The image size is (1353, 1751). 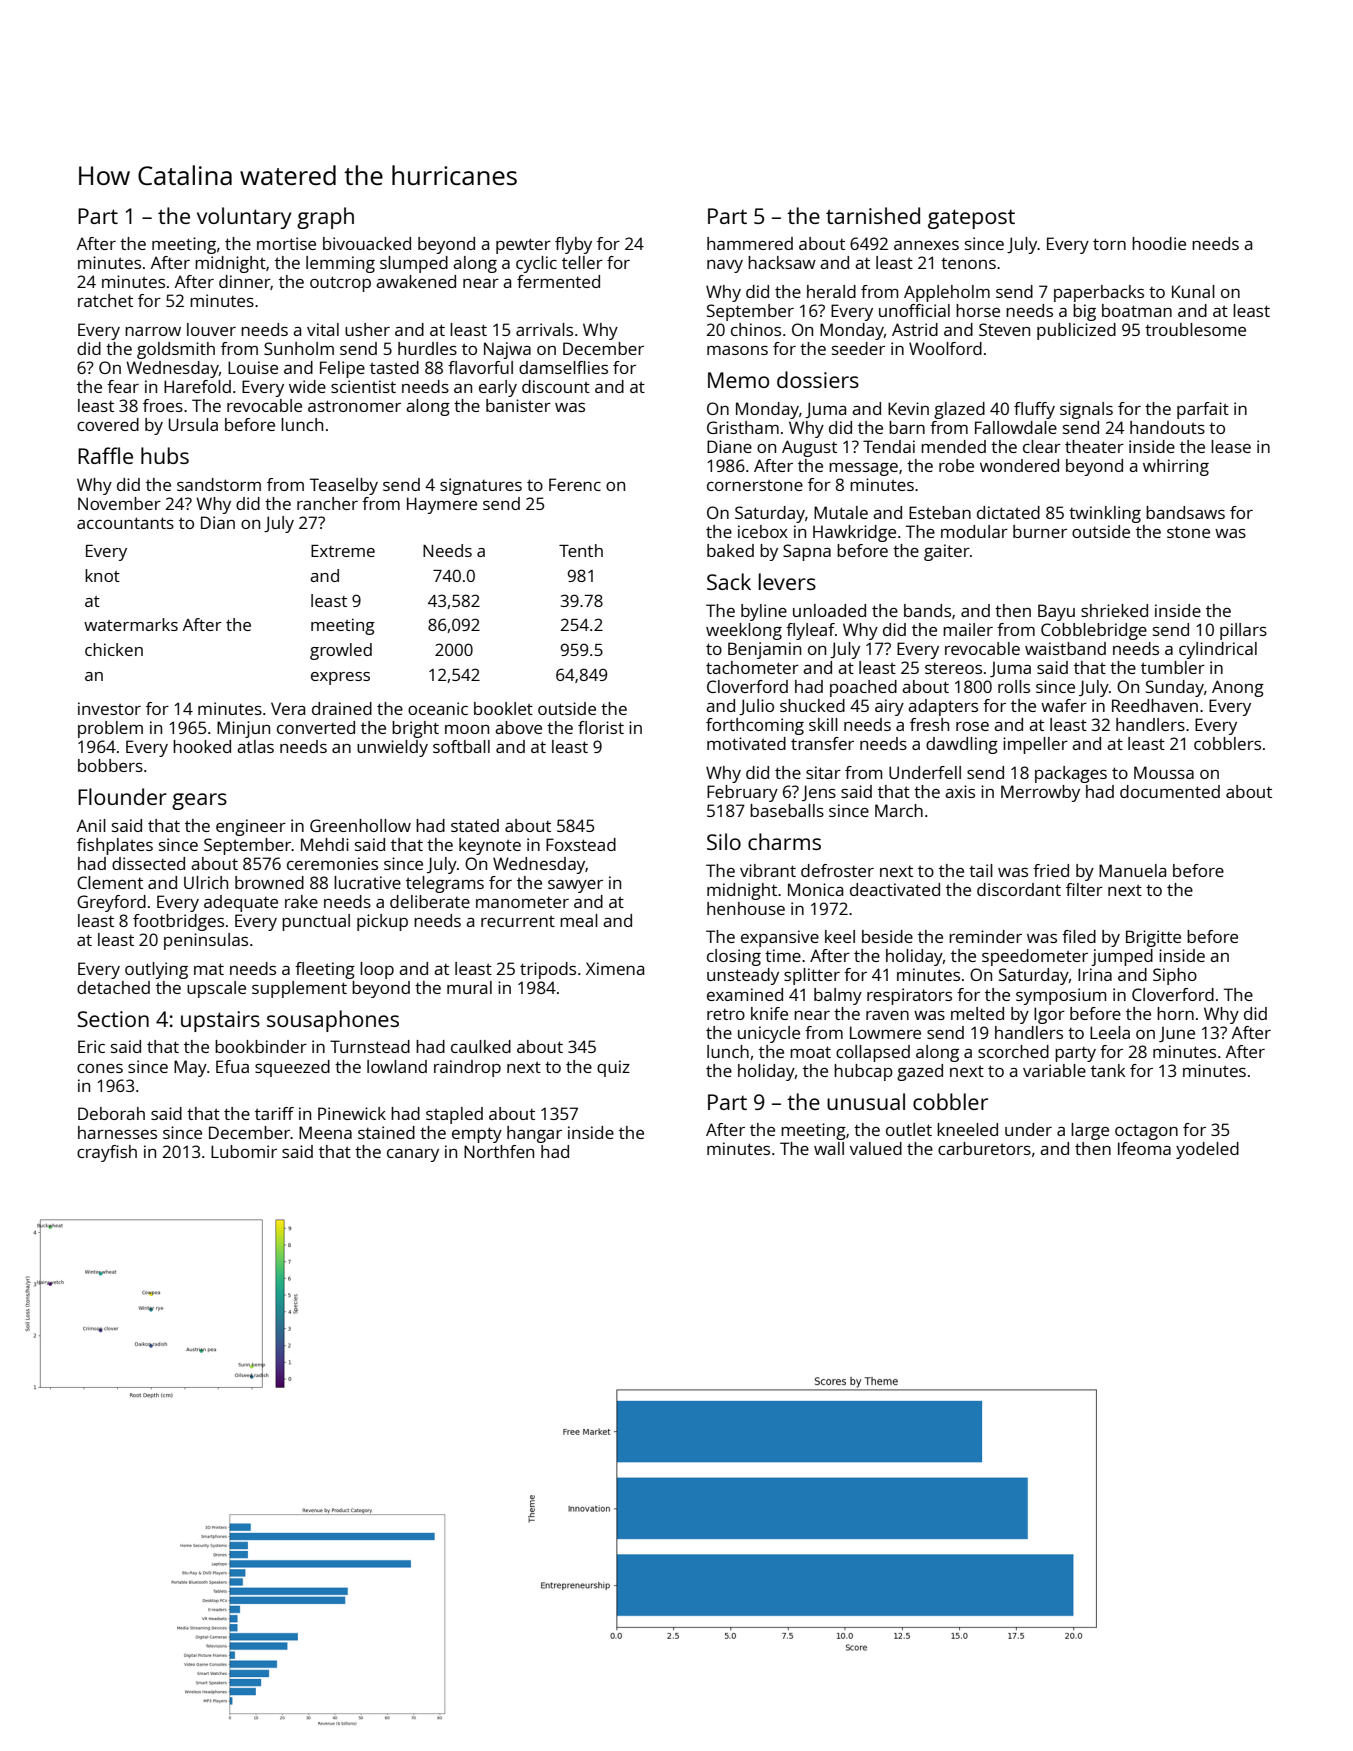 What do you see at coordinates (984, 1148) in the document?
I see `carburetors` at bounding box center [984, 1148].
